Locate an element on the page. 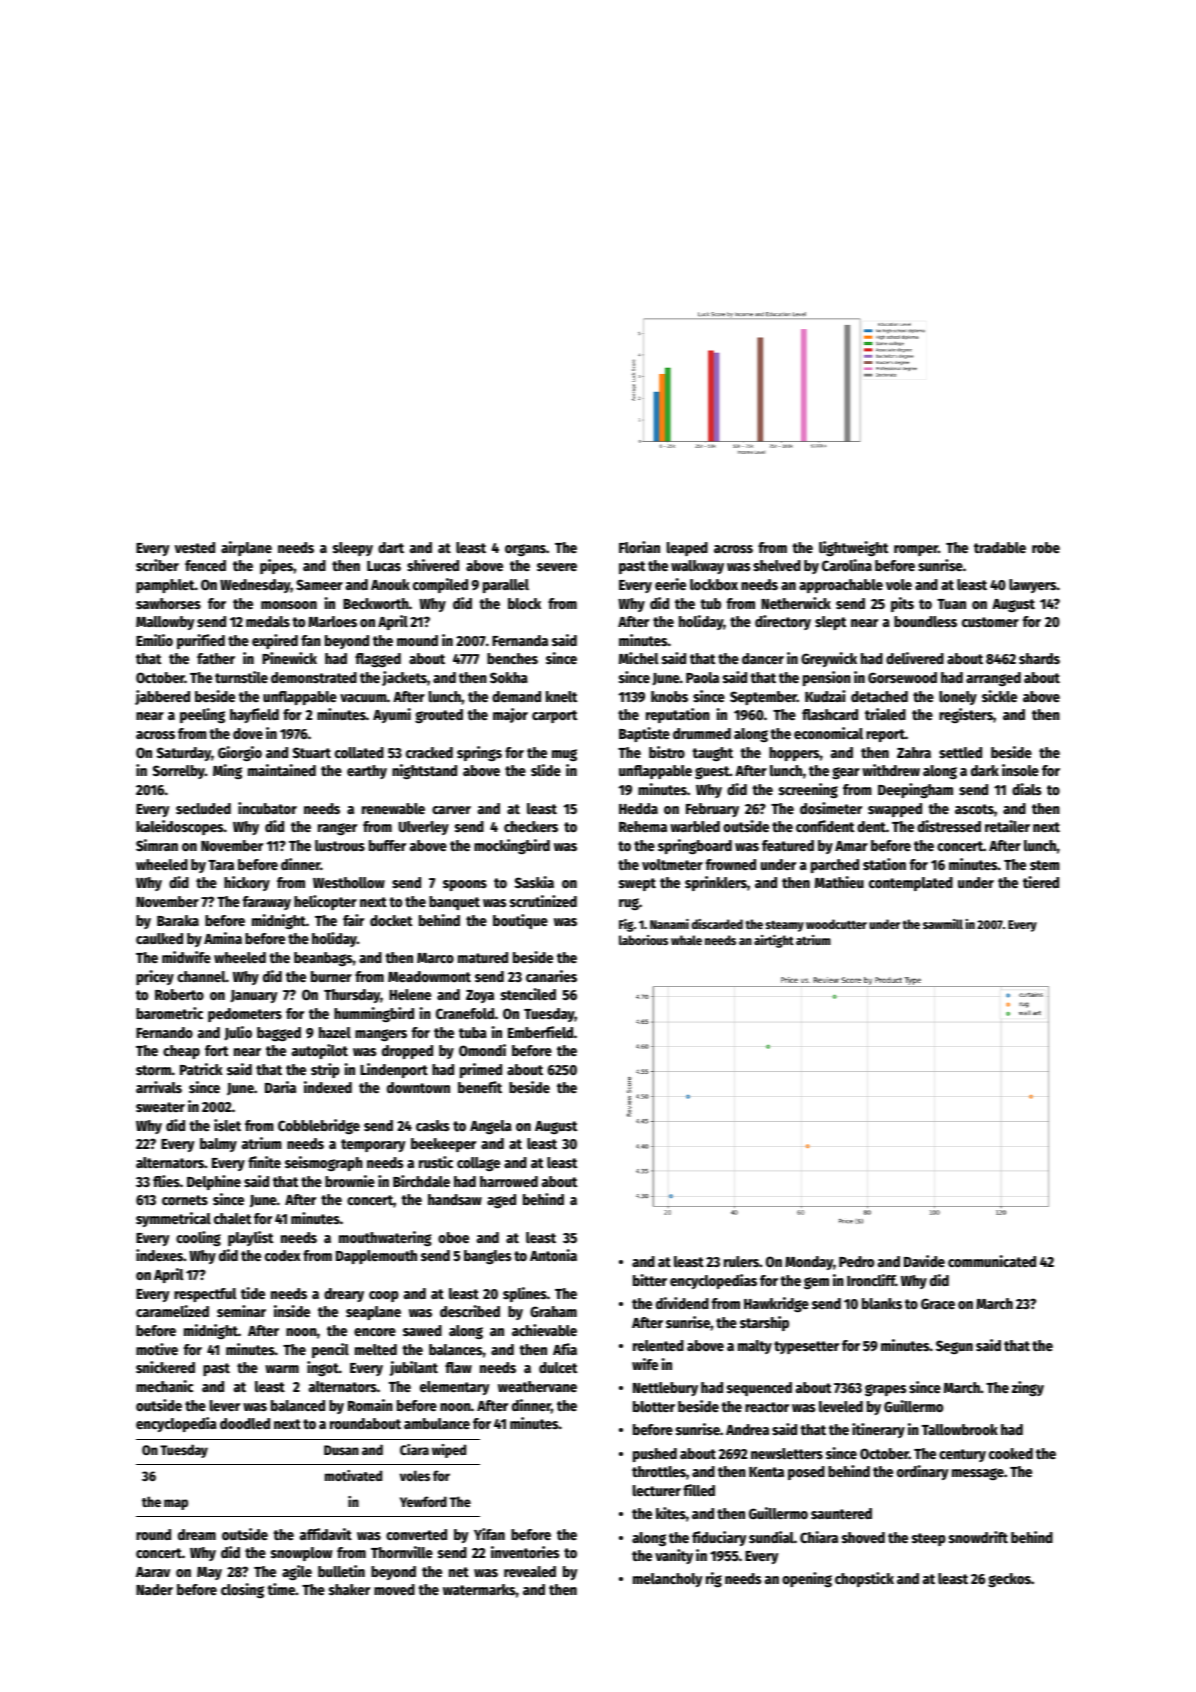 The height and width of the image is (1692, 1196). block is located at coordinates (524, 603).
